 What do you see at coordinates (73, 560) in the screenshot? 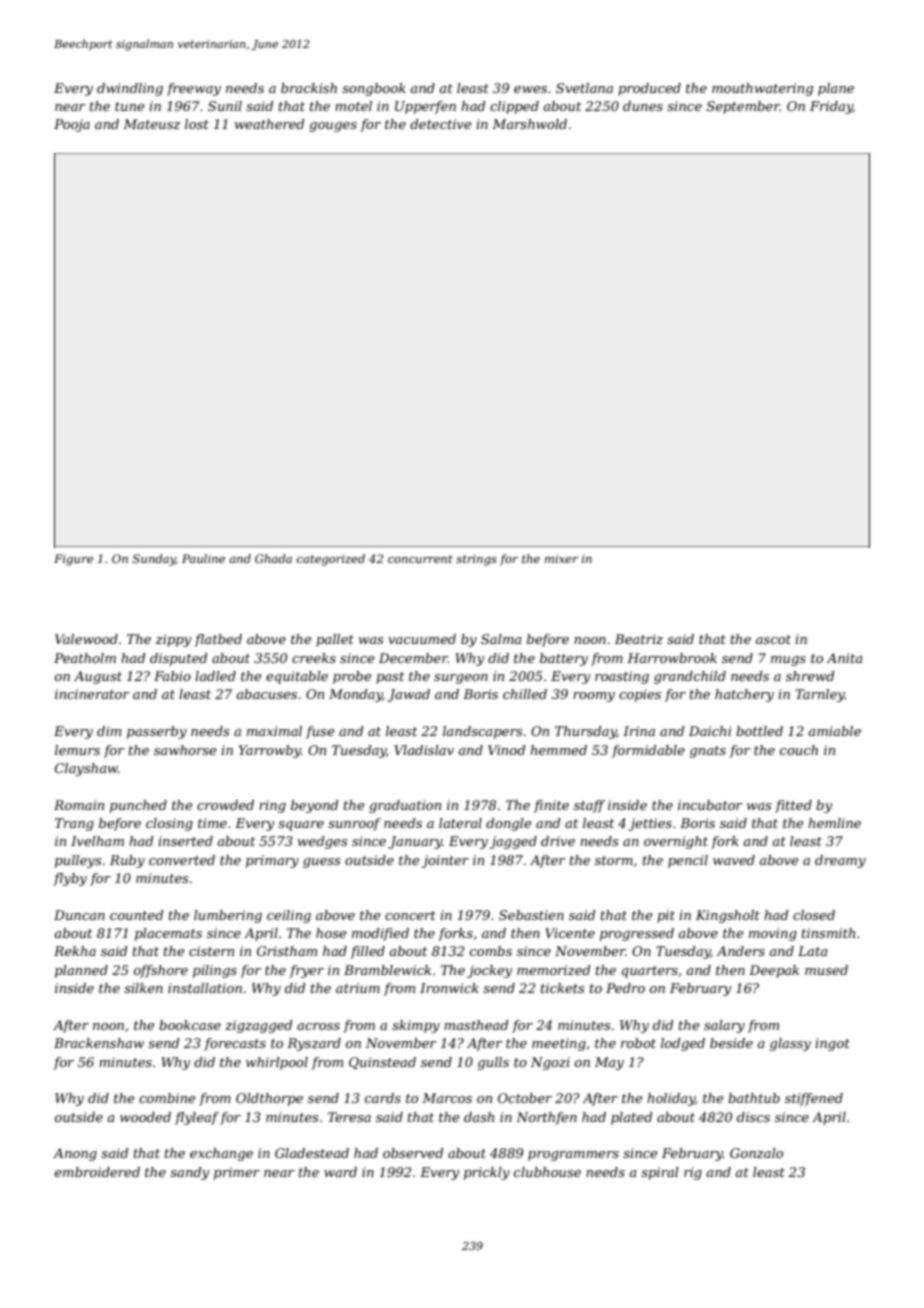
I see `Figure` at bounding box center [73, 560].
